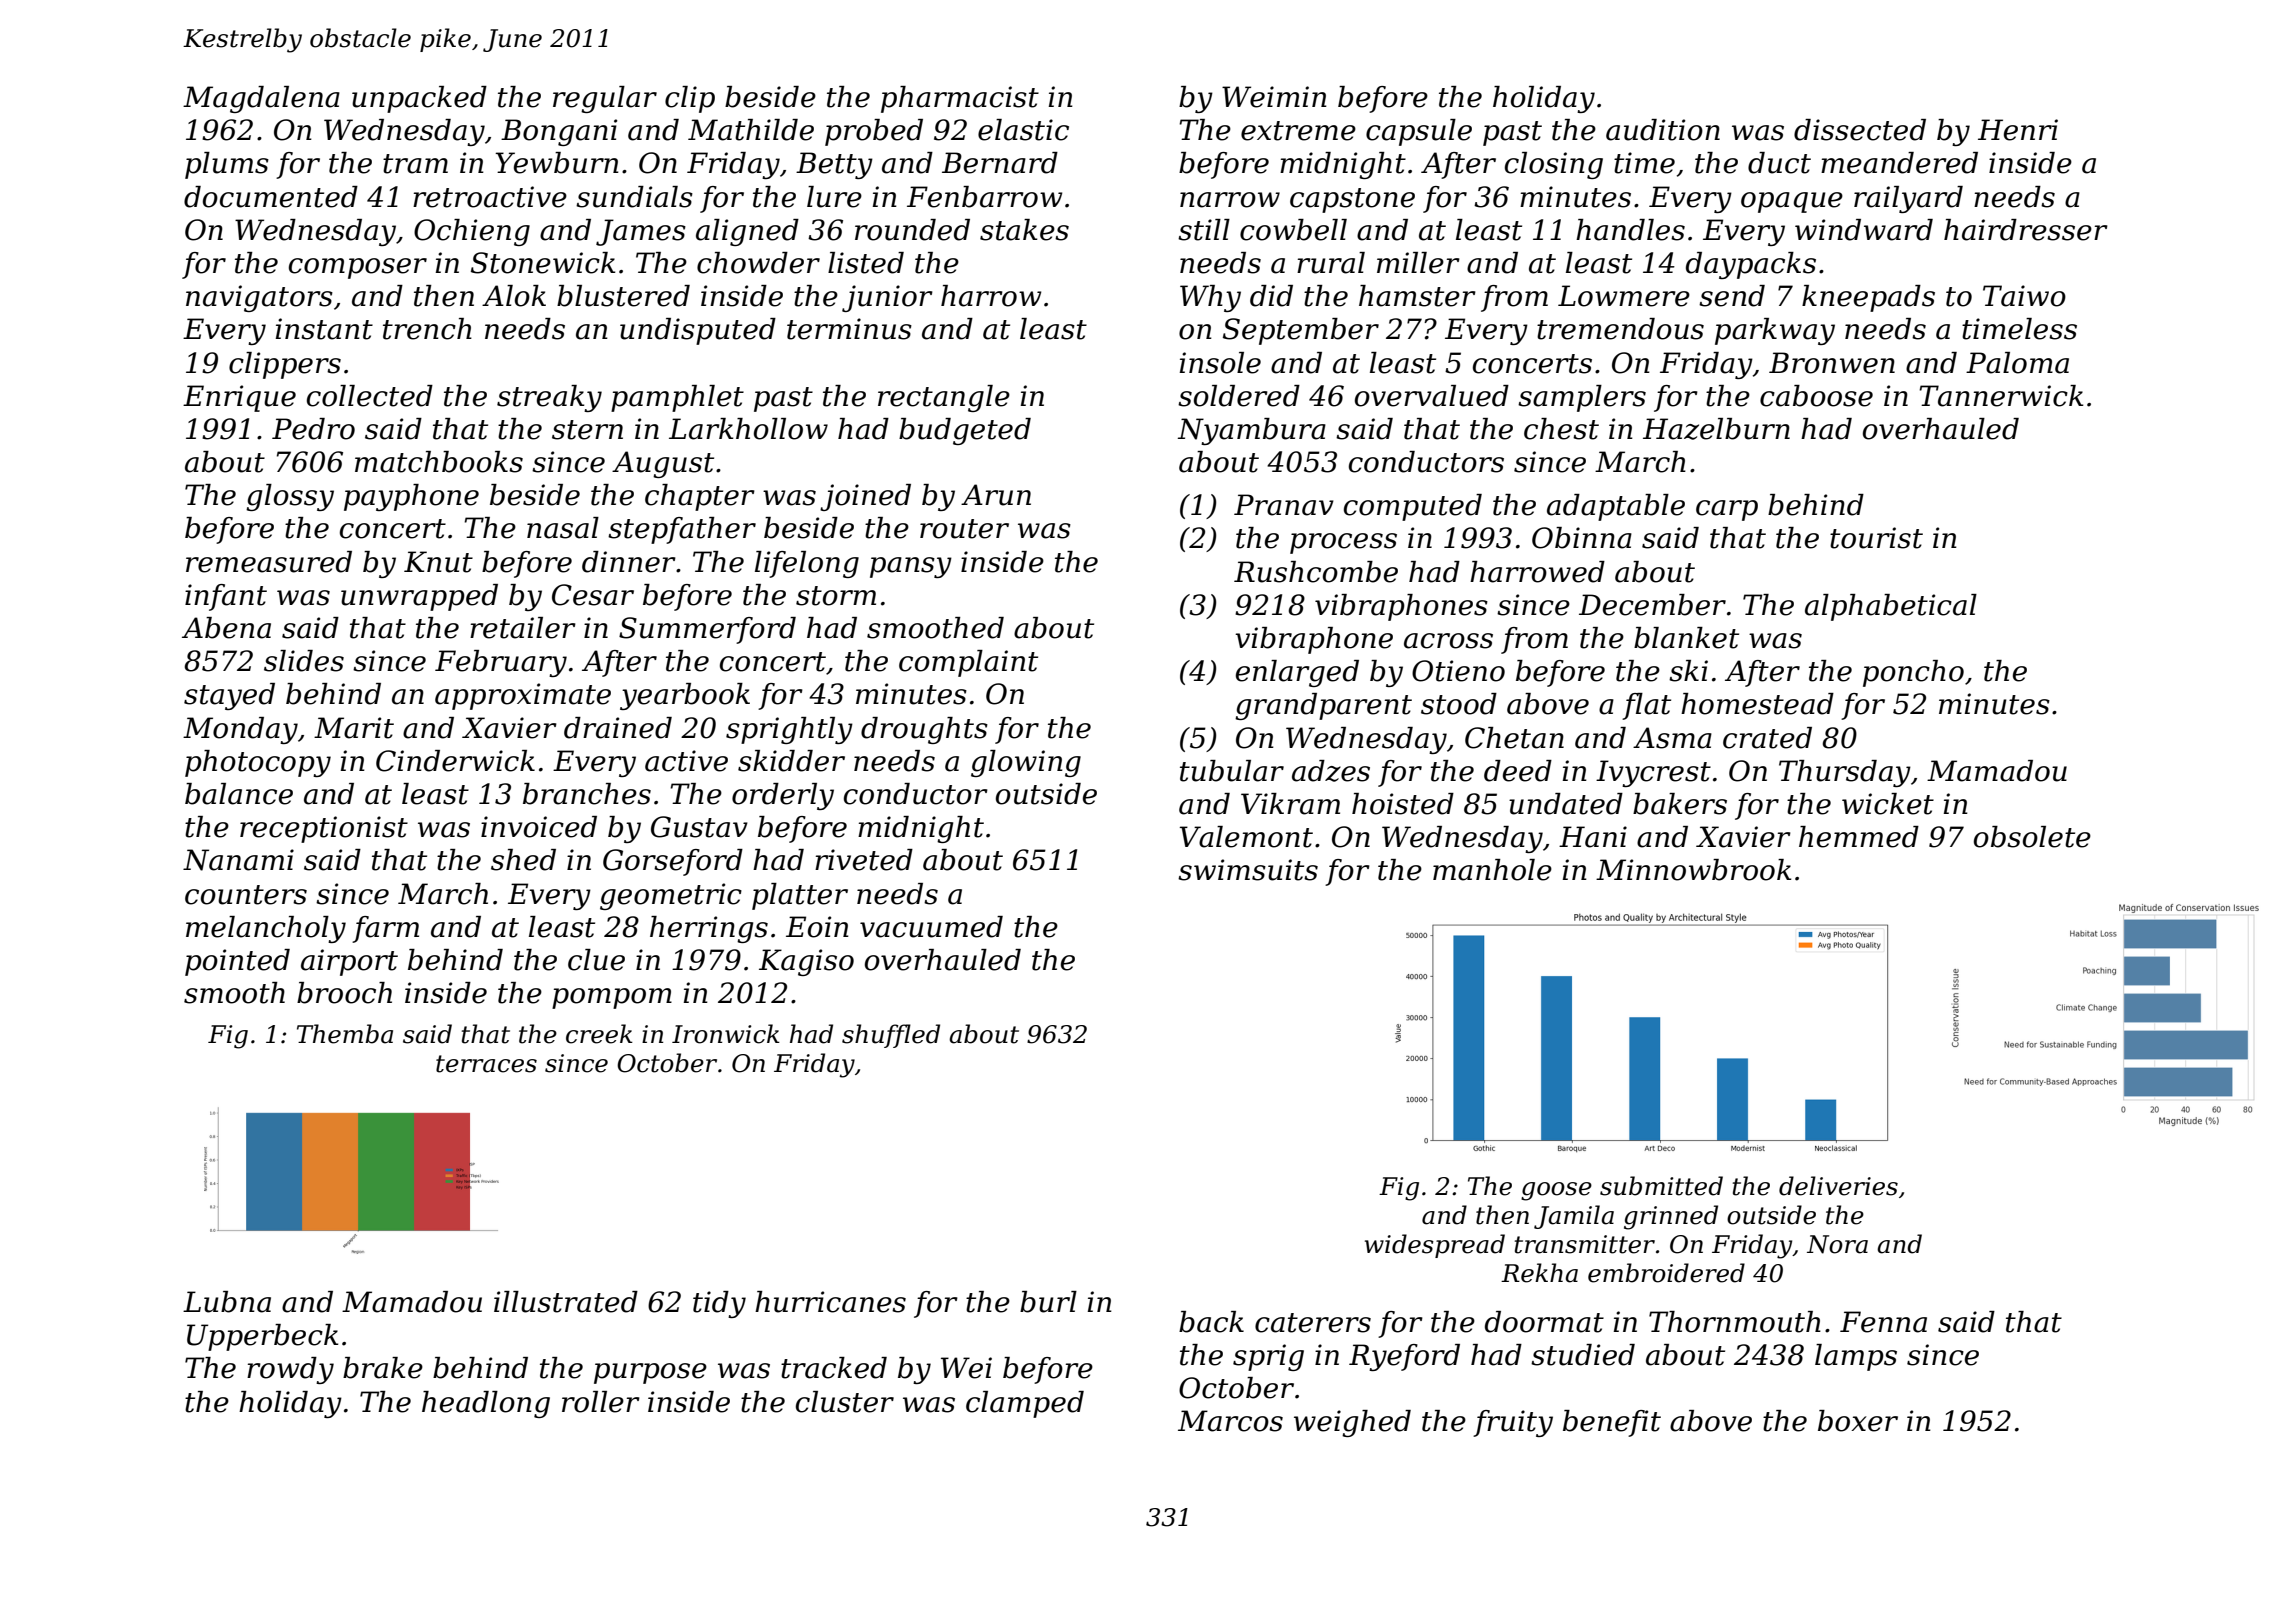 The height and width of the image is (1620, 2292). What do you see at coordinates (1859, 837) in the image?
I see `hemmed` at bounding box center [1859, 837].
